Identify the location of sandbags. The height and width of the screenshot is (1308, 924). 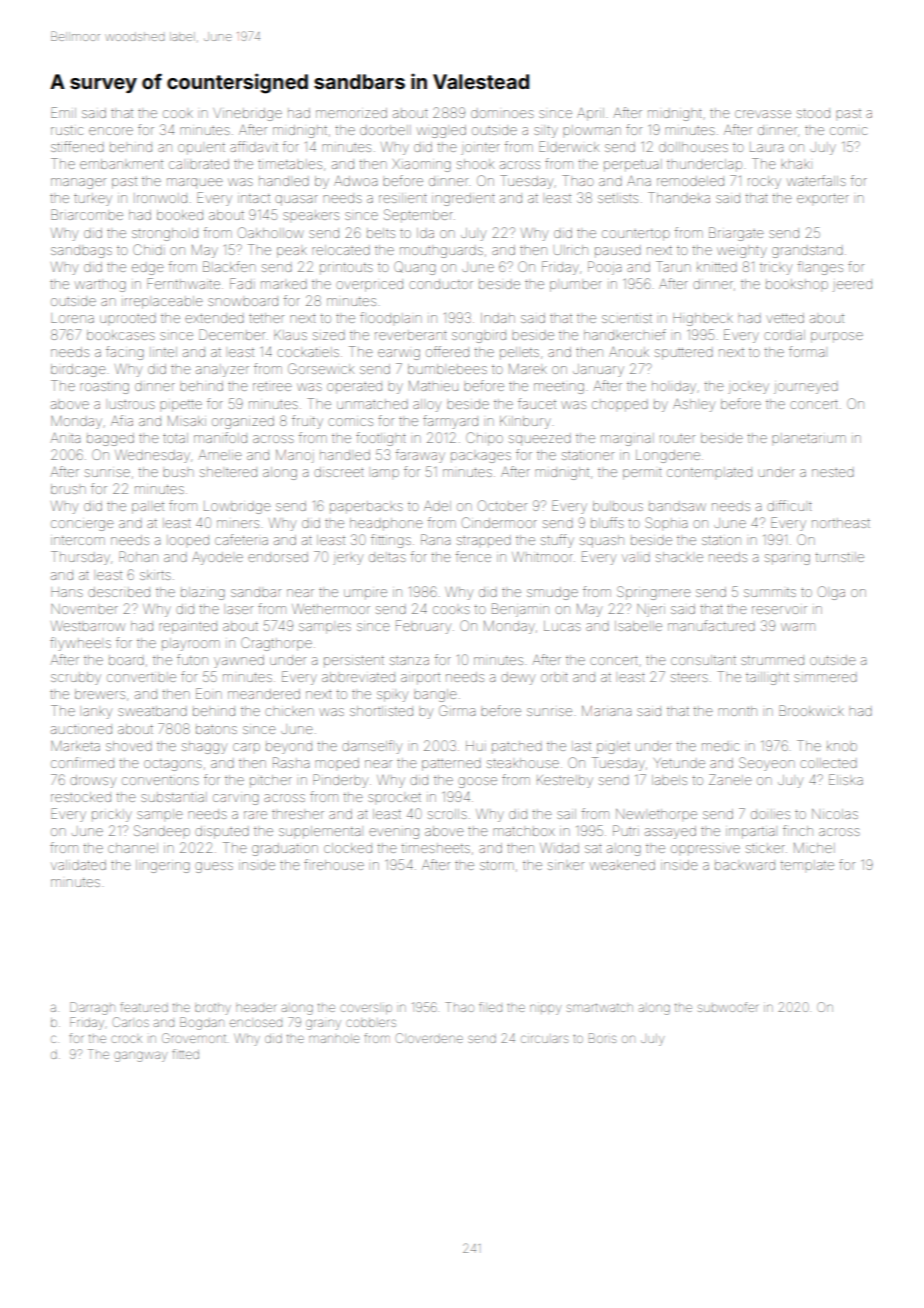
(81, 251).
